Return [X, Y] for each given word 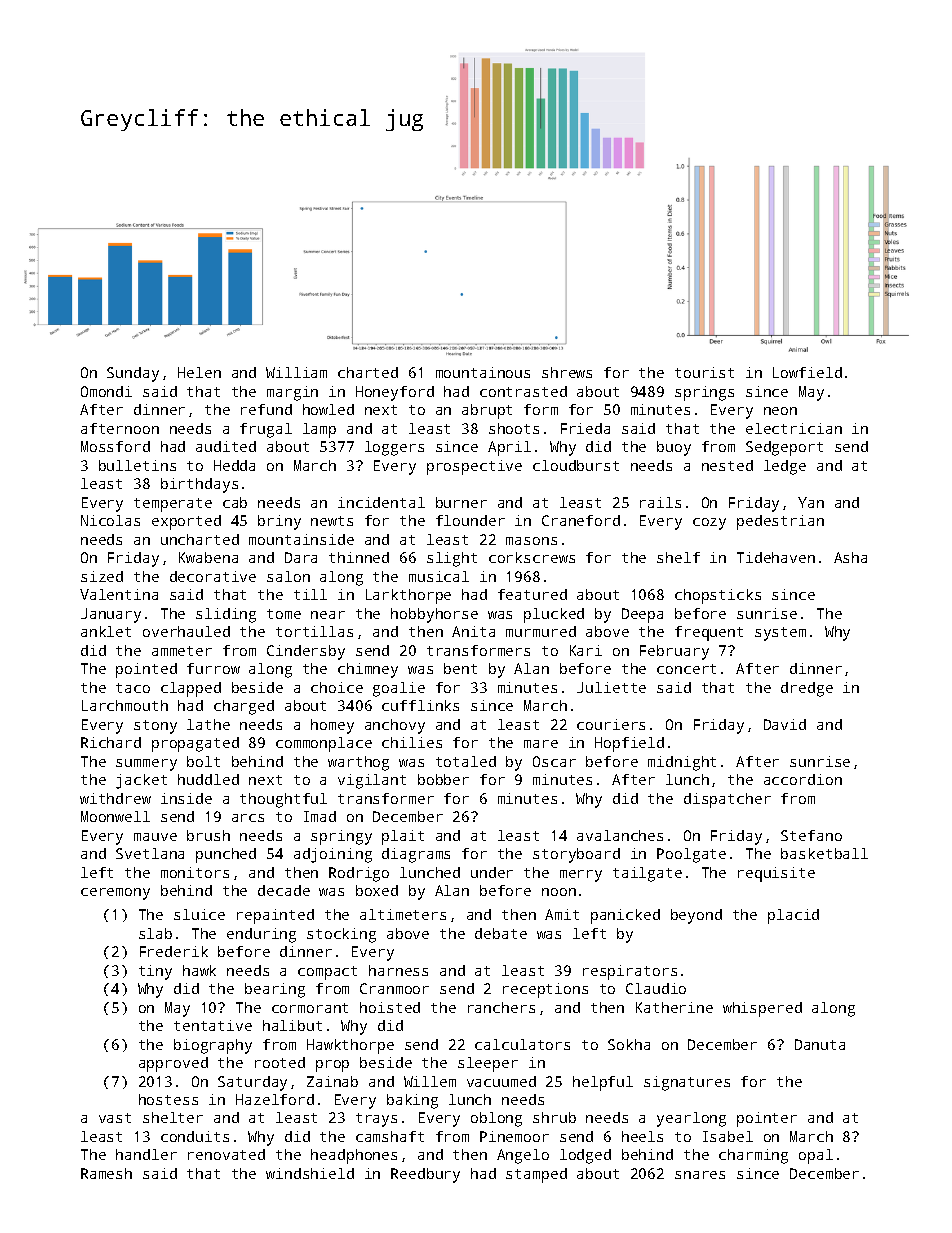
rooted [280, 1062]
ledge [785, 467]
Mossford [115, 446]
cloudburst [576, 465]
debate [501, 933]
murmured [541, 631]
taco [133, 688]
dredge [807, 689]
